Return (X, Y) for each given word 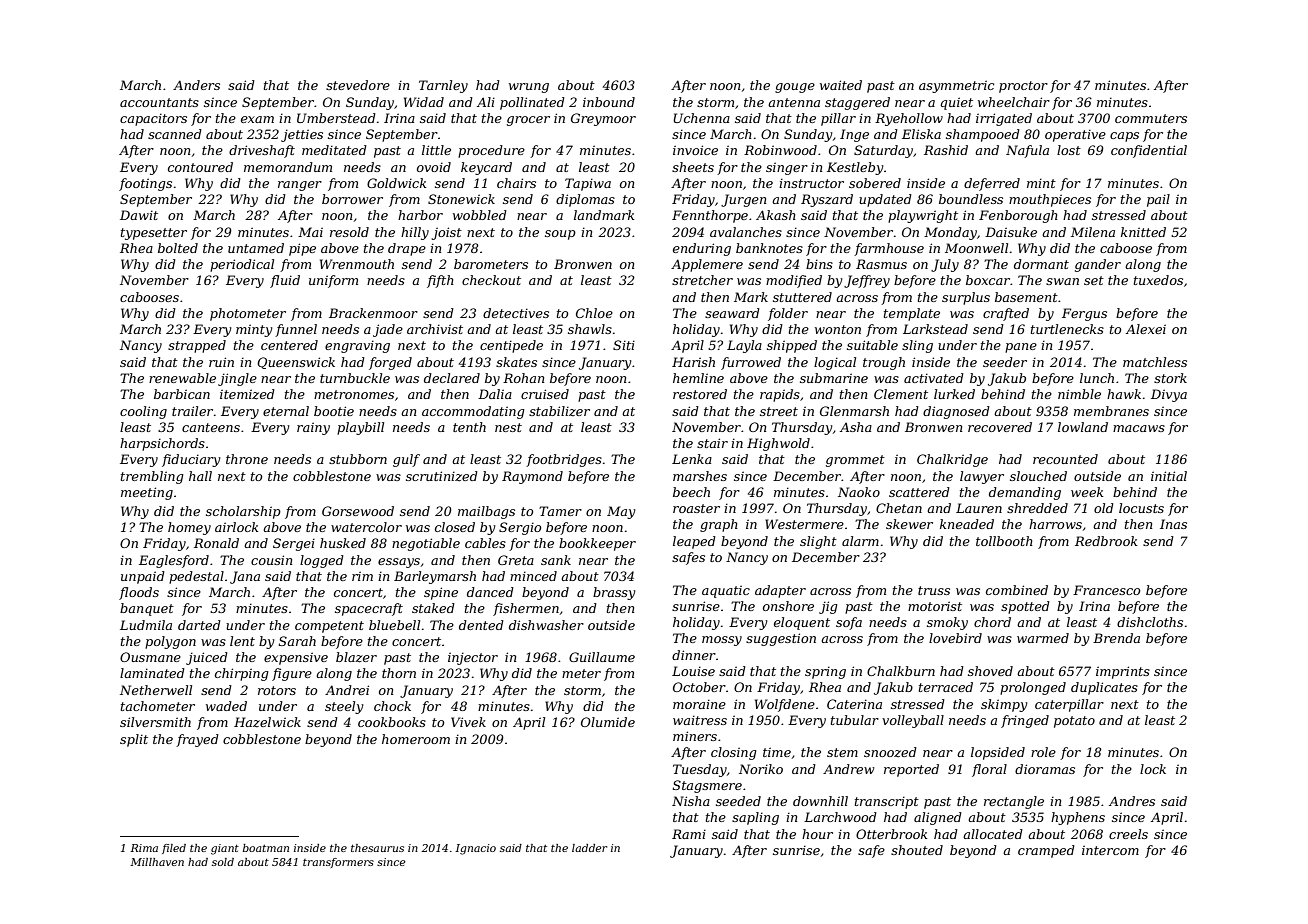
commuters (1151, 118)
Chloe (594, 313)
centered (289, 345)
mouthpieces (1050, 200)
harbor (420, 215)
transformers (338, 863)
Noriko (761, 769)
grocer (528, 121)
